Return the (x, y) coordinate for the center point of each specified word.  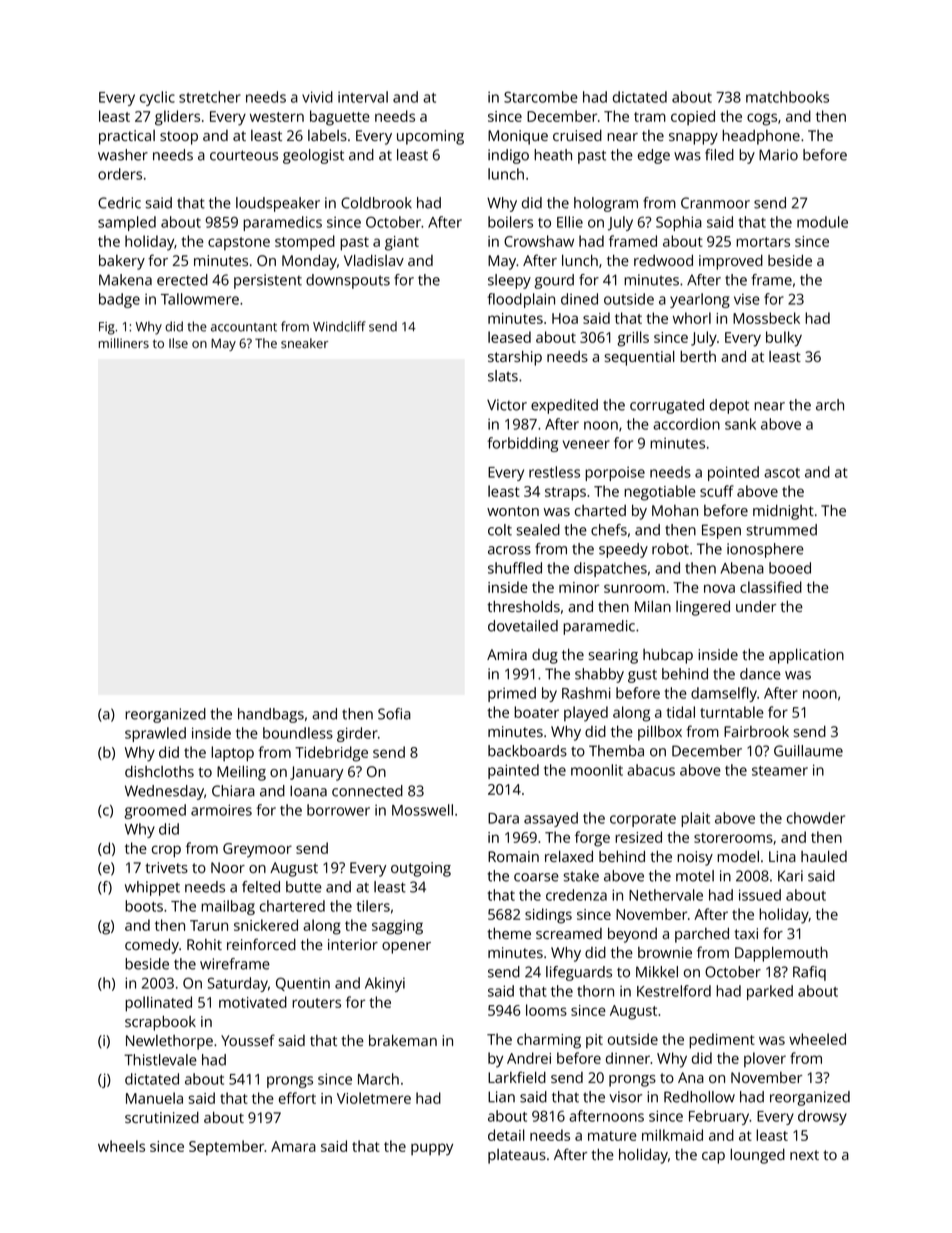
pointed (733, 473)
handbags (271, 715)
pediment (722, 1041)
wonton (513, 511)
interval (363, 97)
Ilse (178, 343)
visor (625, 1097)
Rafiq (809, 973)
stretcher (210, 97)
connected (367, 791)
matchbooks (787, 97)
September (227, 1147)
